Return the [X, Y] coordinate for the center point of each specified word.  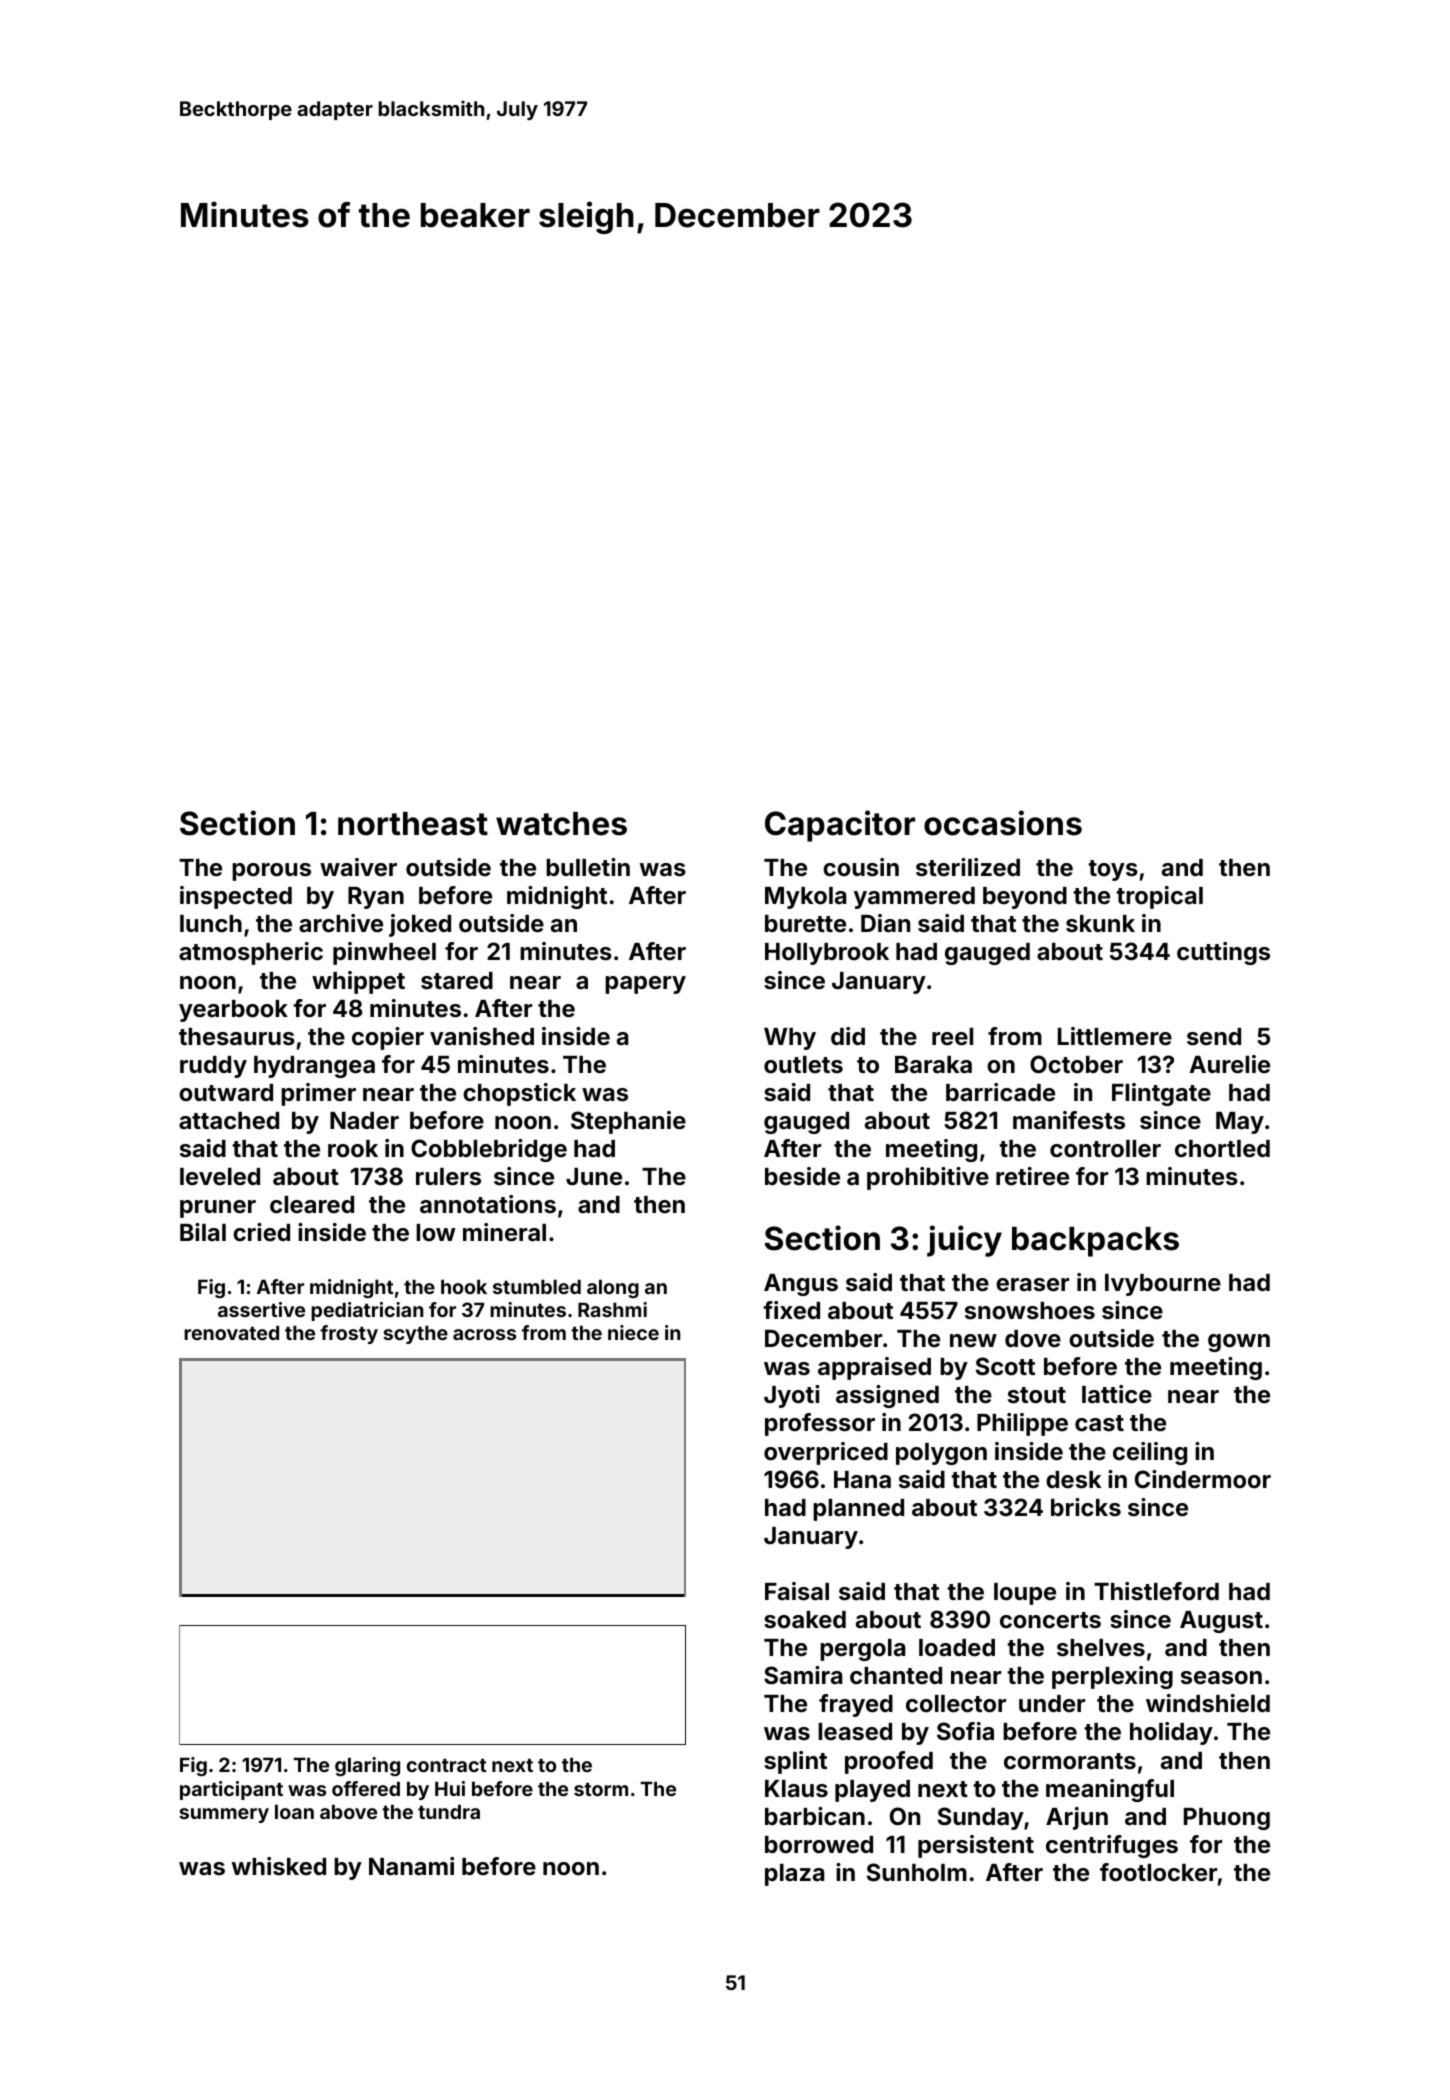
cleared [312, 1205]
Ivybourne [1163, 1285]
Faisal [797, 1591]
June [594, 1177]
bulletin [588, 867]
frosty [349, 1334]
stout [1037, 1395]
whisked [279, 1866]
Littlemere [1115, 1036]
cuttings [1223, 953]
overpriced [826, 1453]
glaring [367, 1766]
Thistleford [1156, 1591]
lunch [211, 924]
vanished [482, 1036]
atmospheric [251, 953]
